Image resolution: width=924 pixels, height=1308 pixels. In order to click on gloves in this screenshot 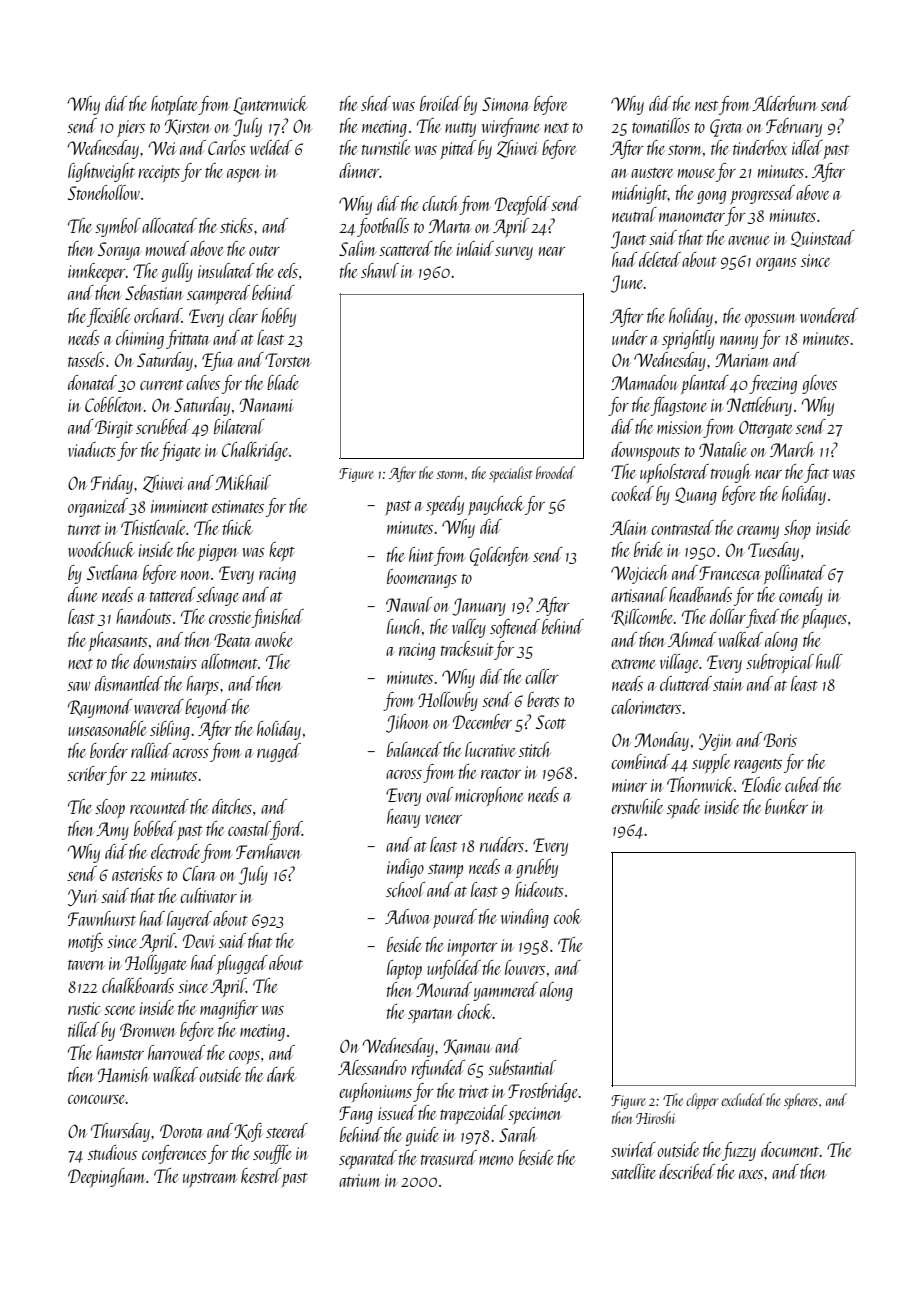, I will do `click(819, 384)`.
